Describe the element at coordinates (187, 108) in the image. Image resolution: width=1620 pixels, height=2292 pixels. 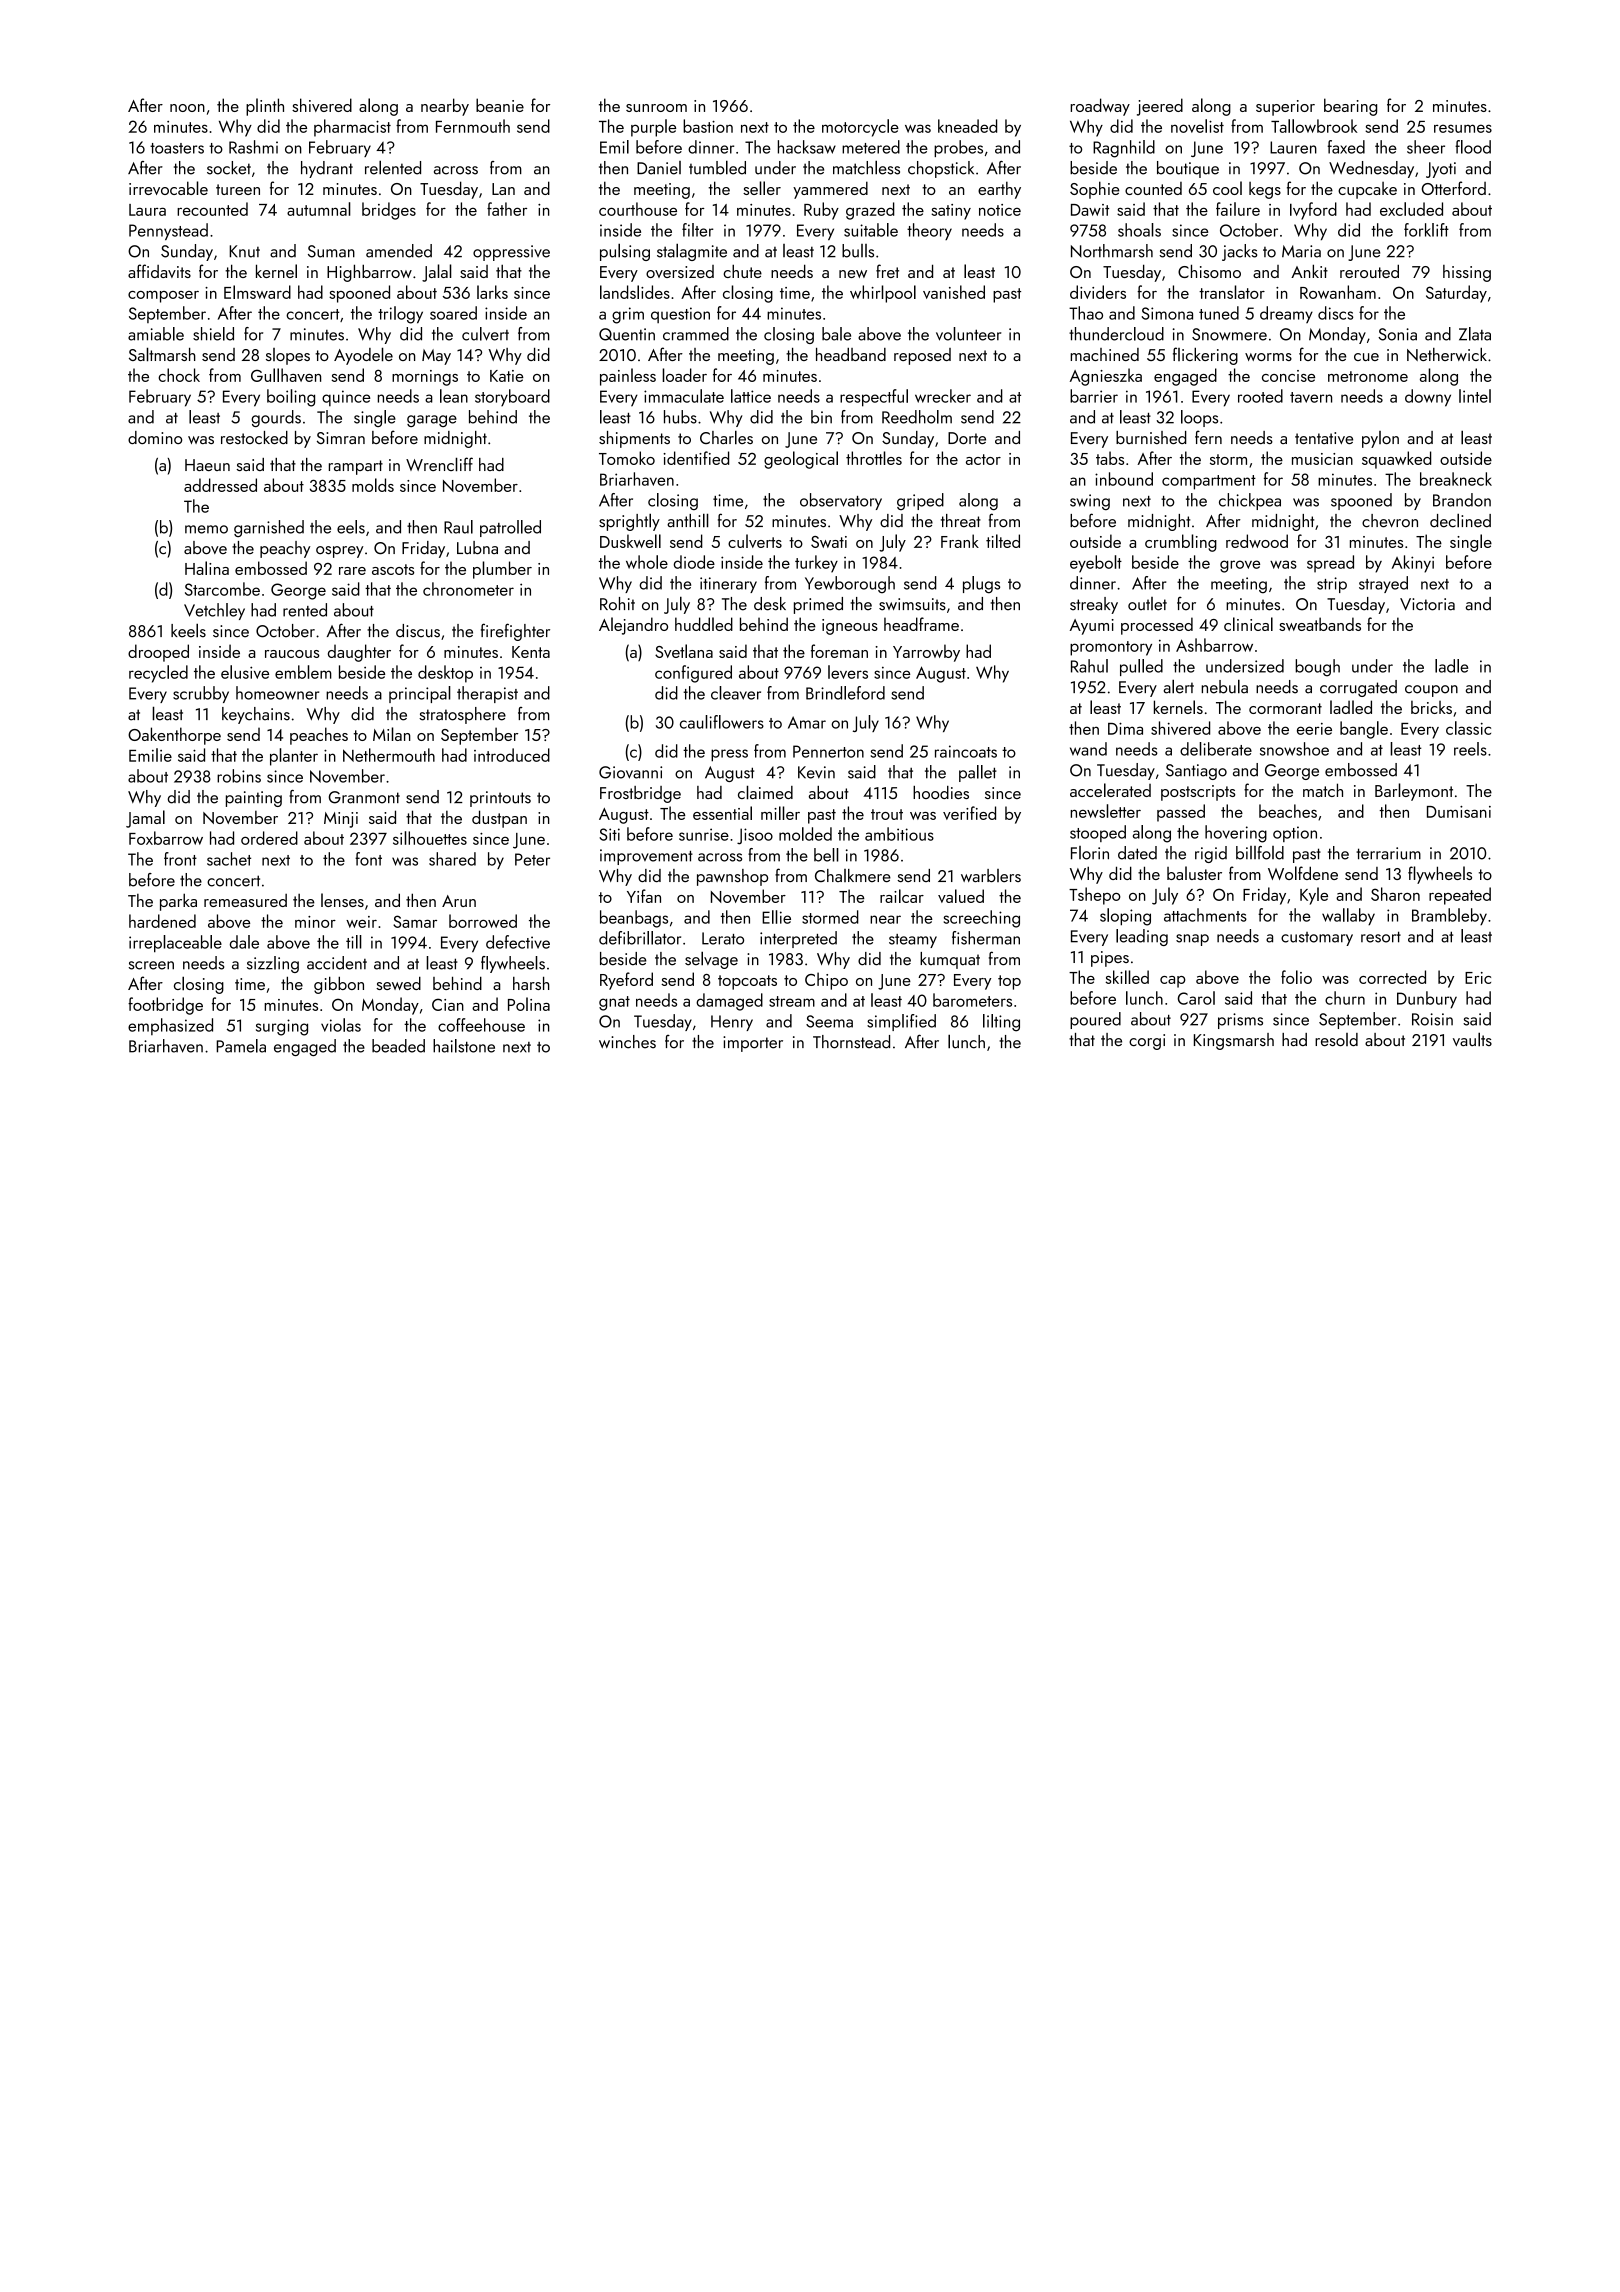
I see `noon` at that location.
